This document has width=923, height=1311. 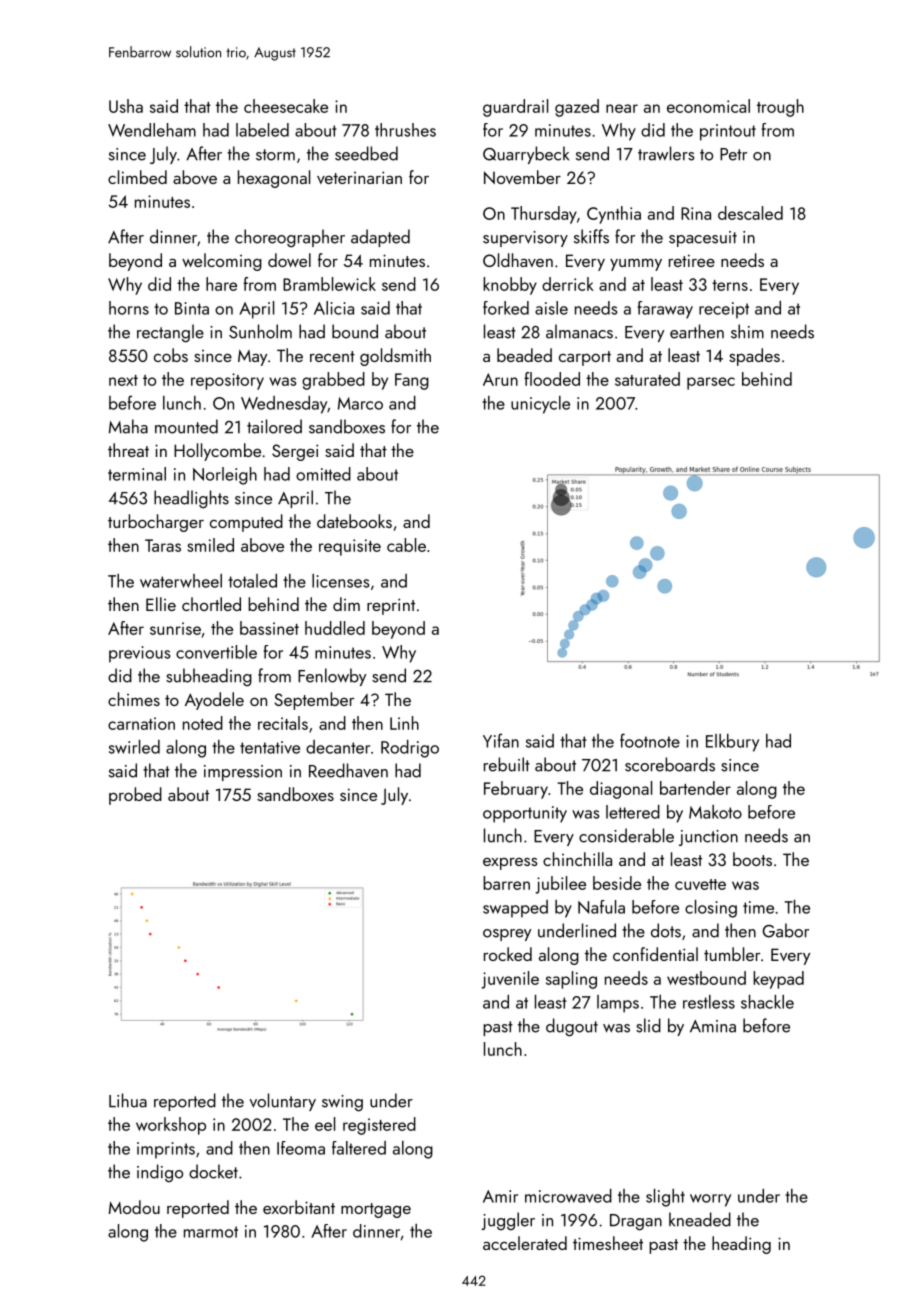 What do you see at coordinates (501, 740) in the document?
I see `Yifan` at bounding box center [501, 740].
